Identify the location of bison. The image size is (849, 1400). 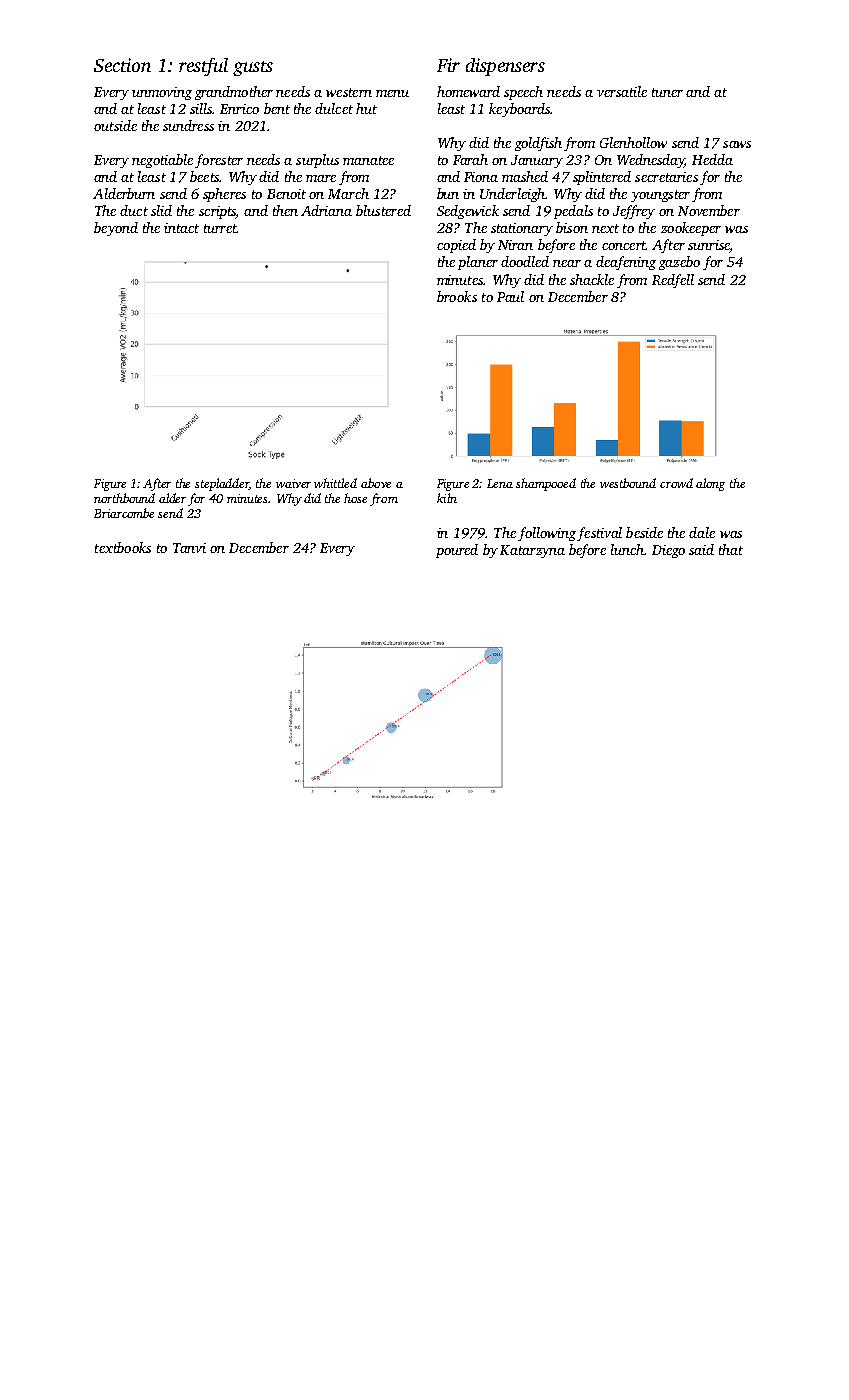
(572, 227).
